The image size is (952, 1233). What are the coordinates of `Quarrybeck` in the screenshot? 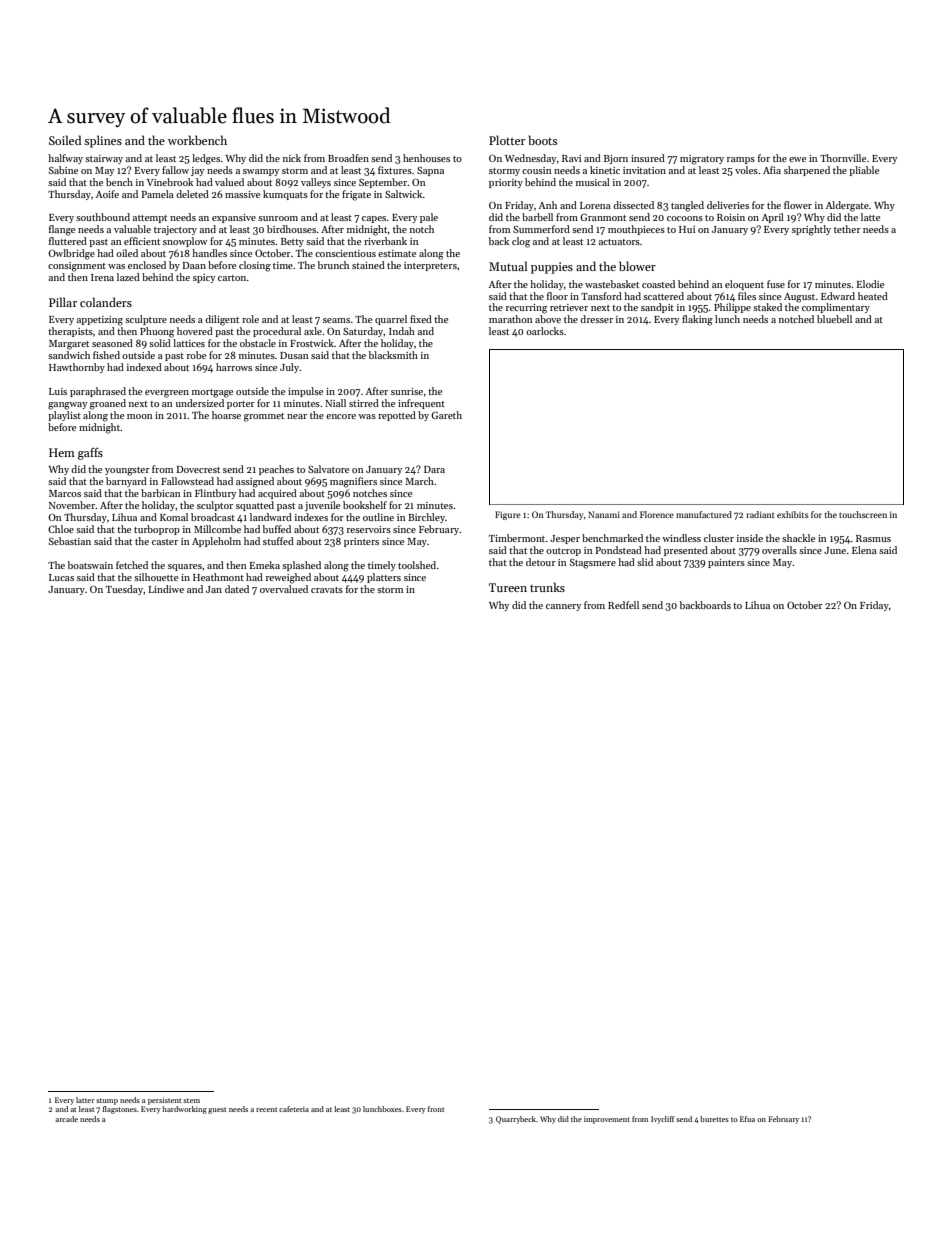 It's located at (516, 1120).
